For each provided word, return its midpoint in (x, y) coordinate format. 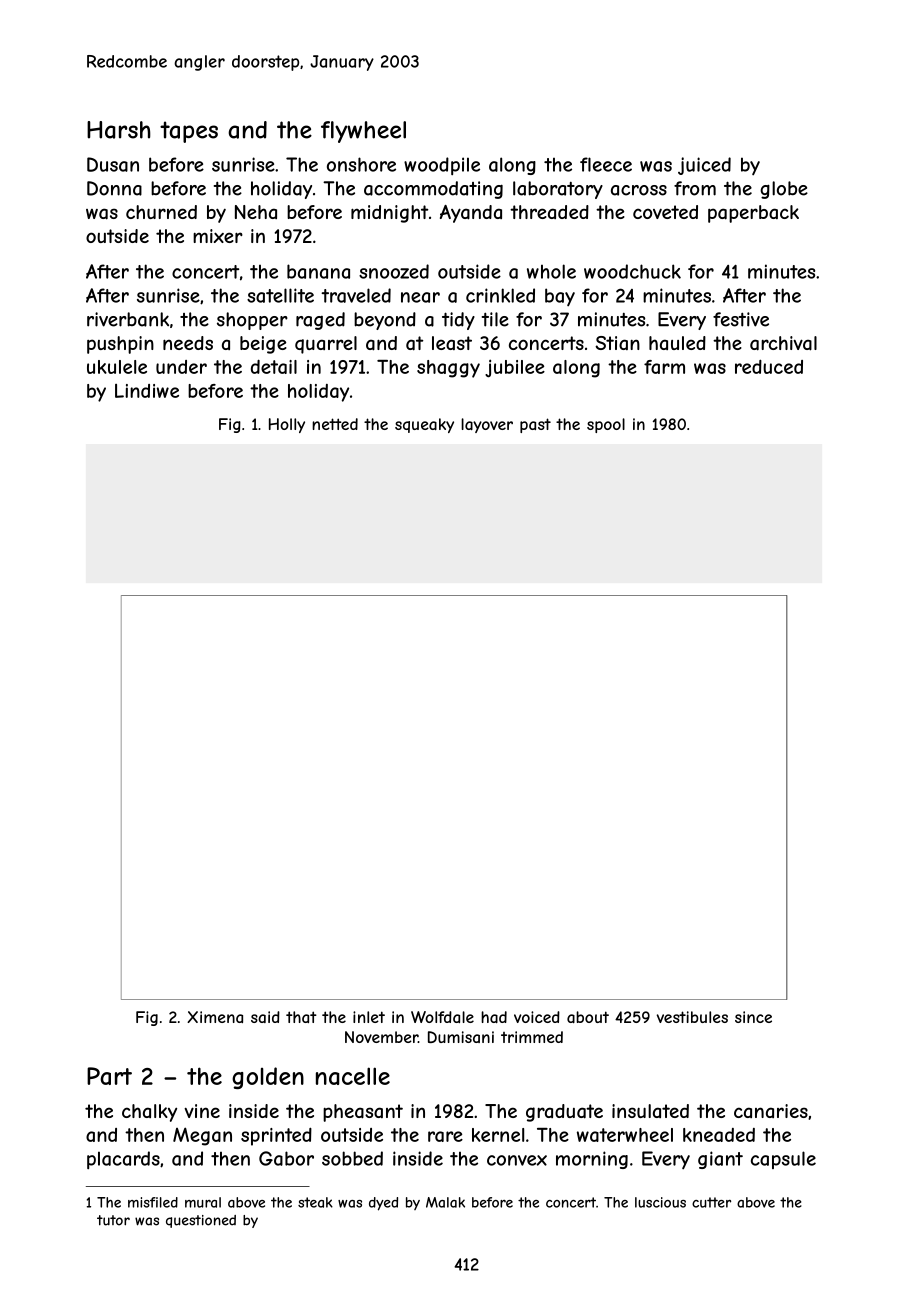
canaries (771, 1111)
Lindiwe (147, 391)
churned (161, 212)
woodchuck (632, 271)
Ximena (215, 1017)
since (753, 1017)
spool (606, 425)
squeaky (424, 425)
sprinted (276, 1137)
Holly (287, 425)
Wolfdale (442, 1017)
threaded (549, 212)
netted (335, 424)
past (535, 425)
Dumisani (461, 1037)
